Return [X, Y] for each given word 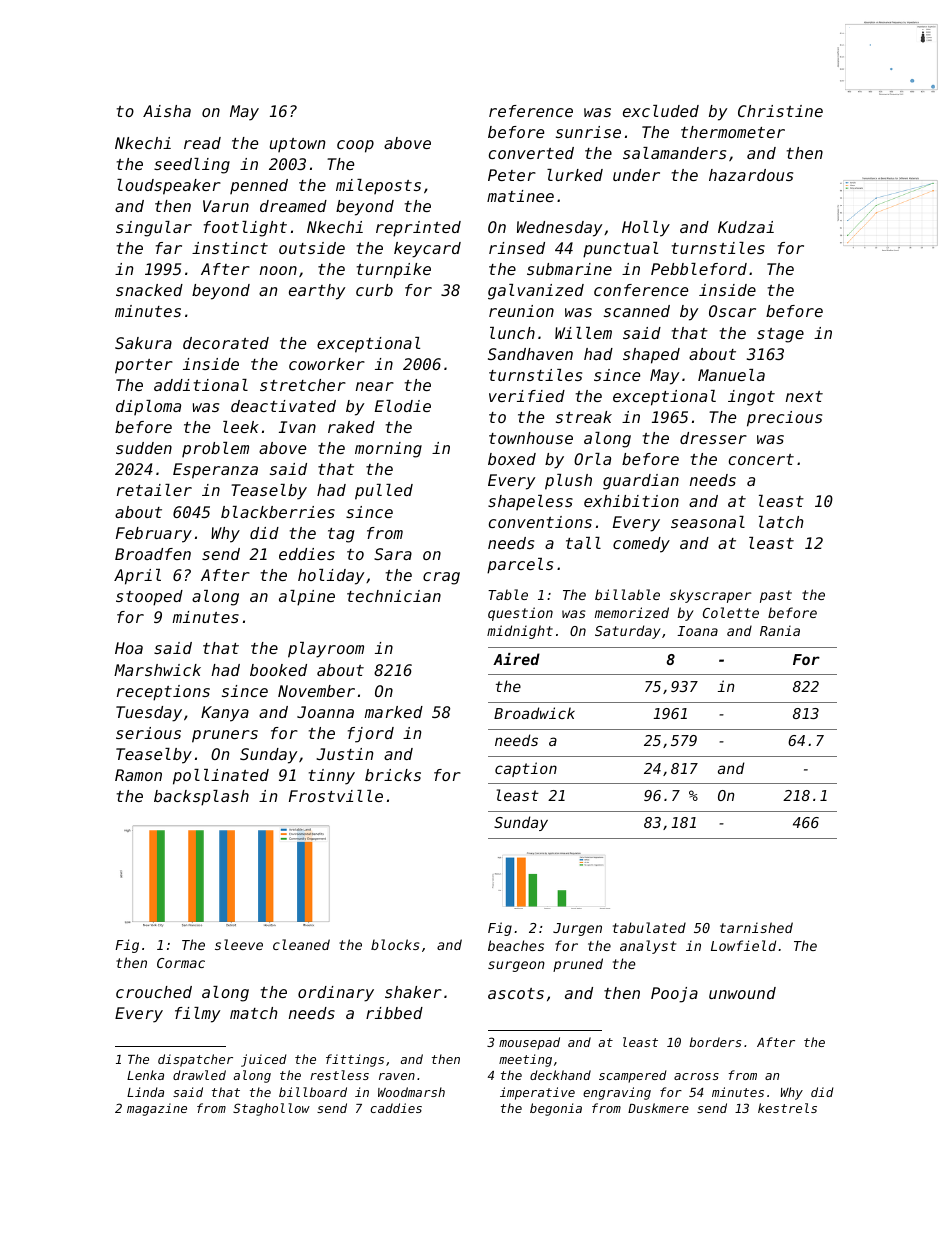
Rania [780, 630]
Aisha [167, 111]
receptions [163, 693]
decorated [226, 343]
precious [784, 419]
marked [393, 712]
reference [531, 111]
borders [715, 1042]
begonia [556, 1109]
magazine [157, 1109]
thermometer [733, 132]
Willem [583, 333]
